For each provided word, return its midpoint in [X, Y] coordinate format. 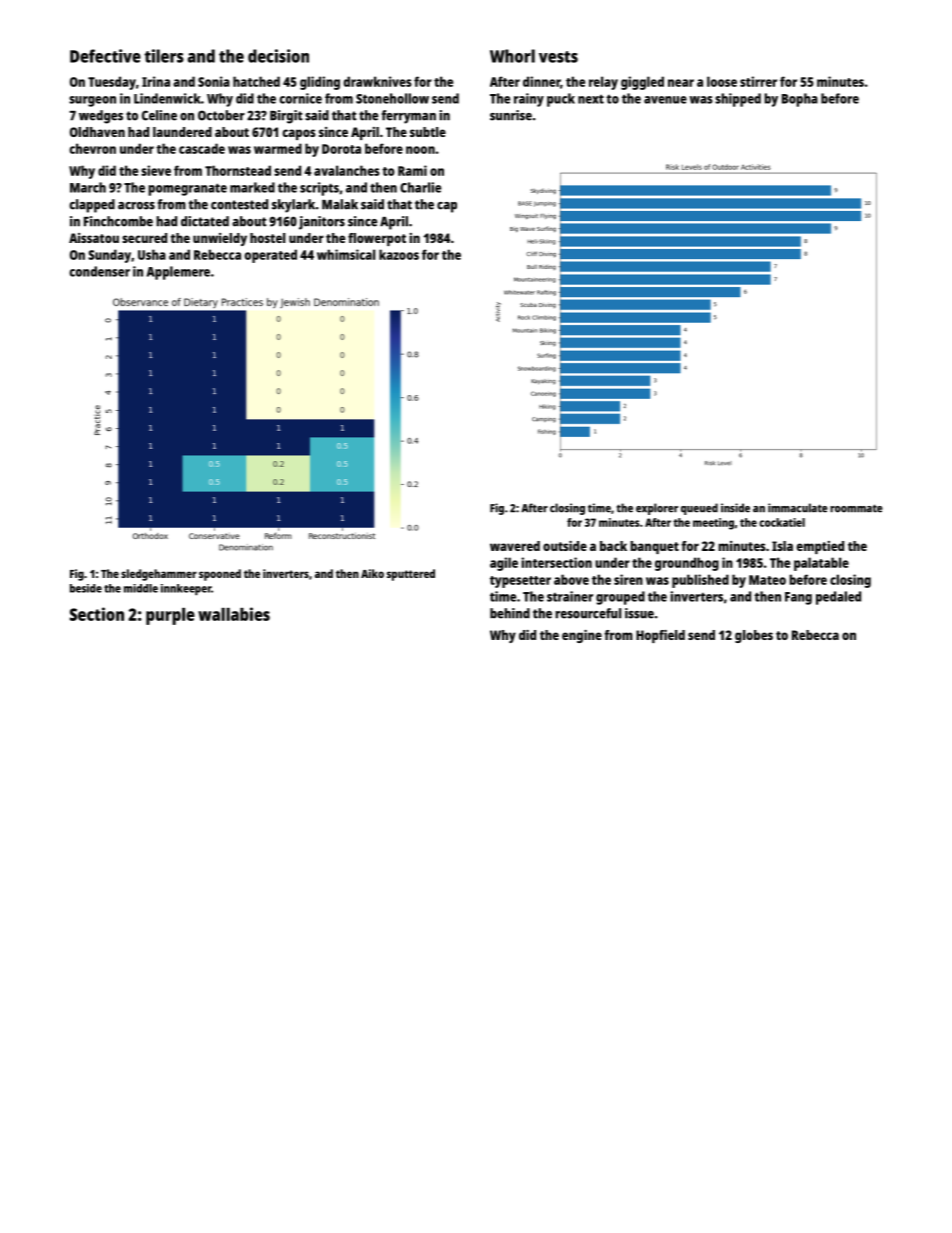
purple [170, 616]
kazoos [399, 254]
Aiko [372, 573]
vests [558, 57]
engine [582, 636]
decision [278, 56]
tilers [164, 56]
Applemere [178, 273]
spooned [220, 575]
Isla [782, 546]
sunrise [511, 115]
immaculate [798, 508]
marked [252, 187]
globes [754, 636]
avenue [665, 100]
